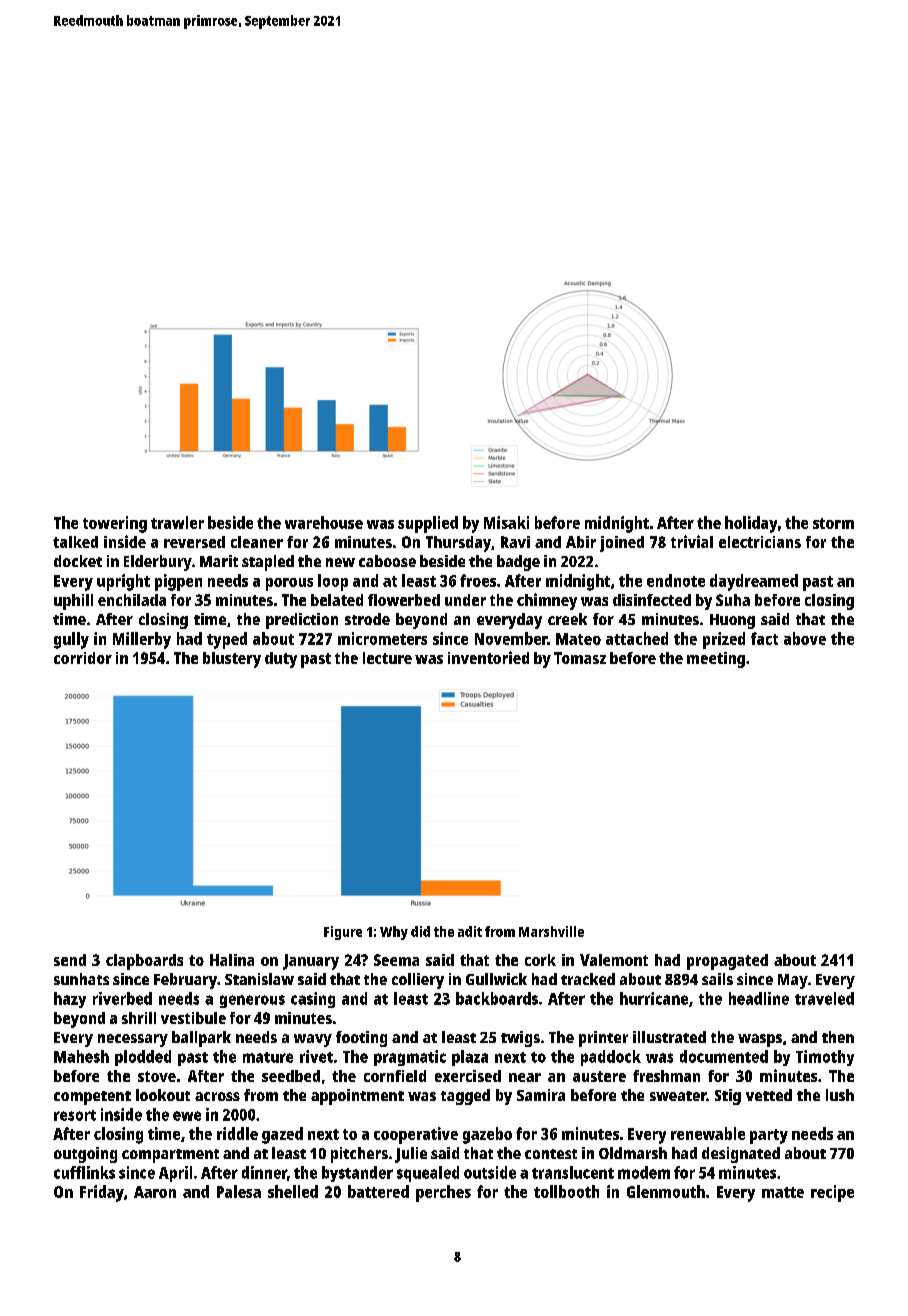  I want to click on towering, so click(115, 524).
